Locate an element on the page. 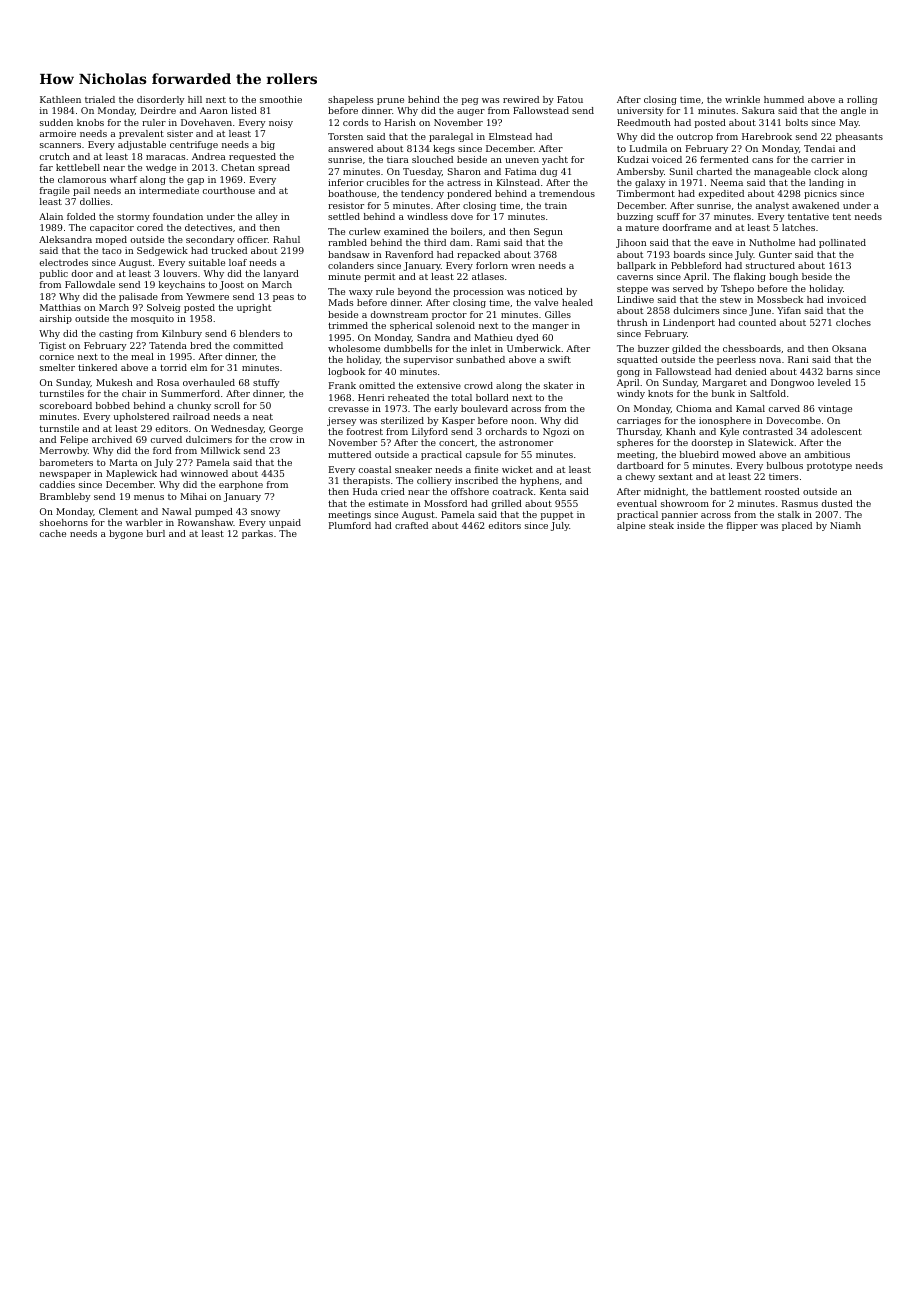  battlement is located at coordinates (735, 491).
